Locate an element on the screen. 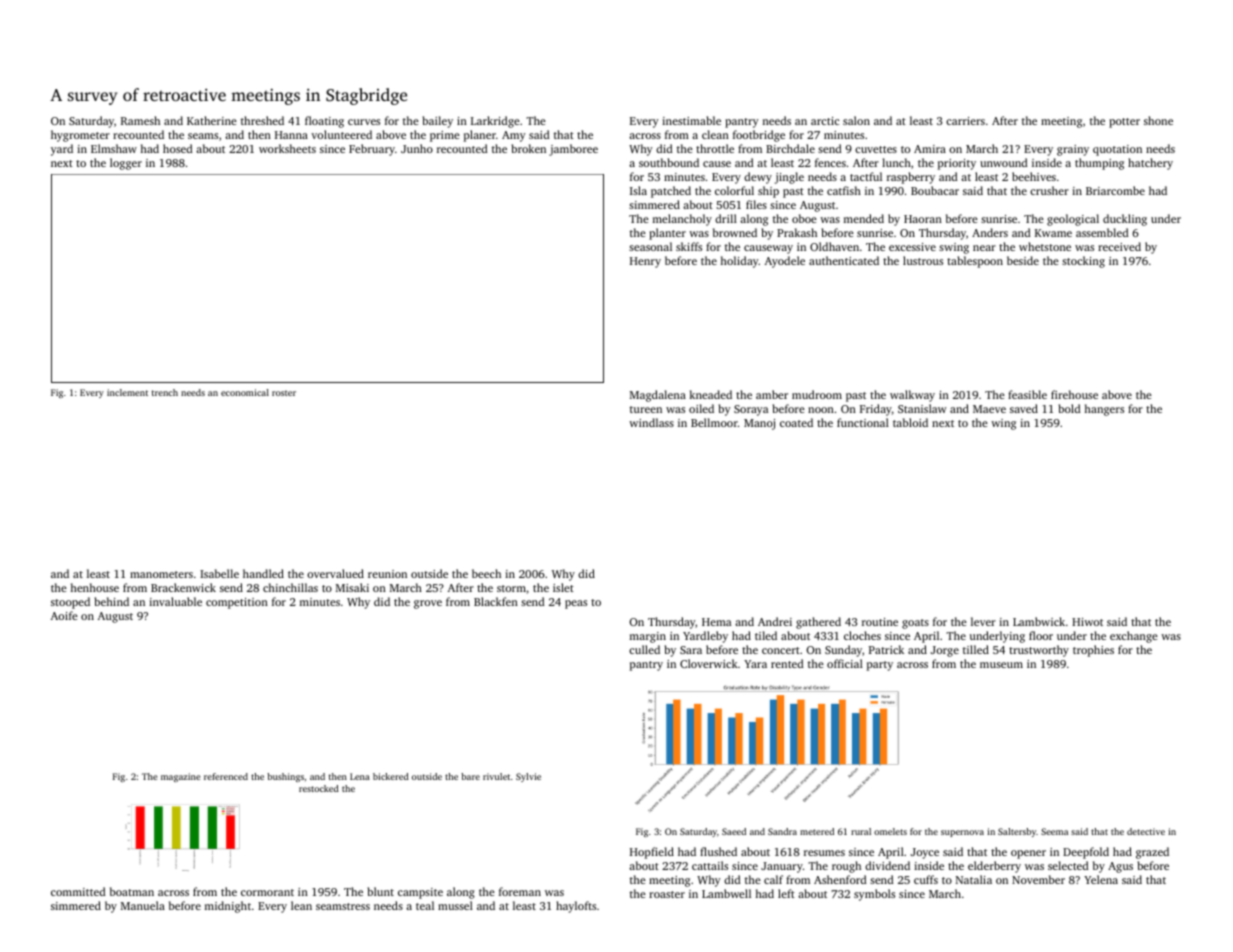 Image resolution: width=1233 pixels, height=952 pixels. midnight is located at coordinates (228, 907).
